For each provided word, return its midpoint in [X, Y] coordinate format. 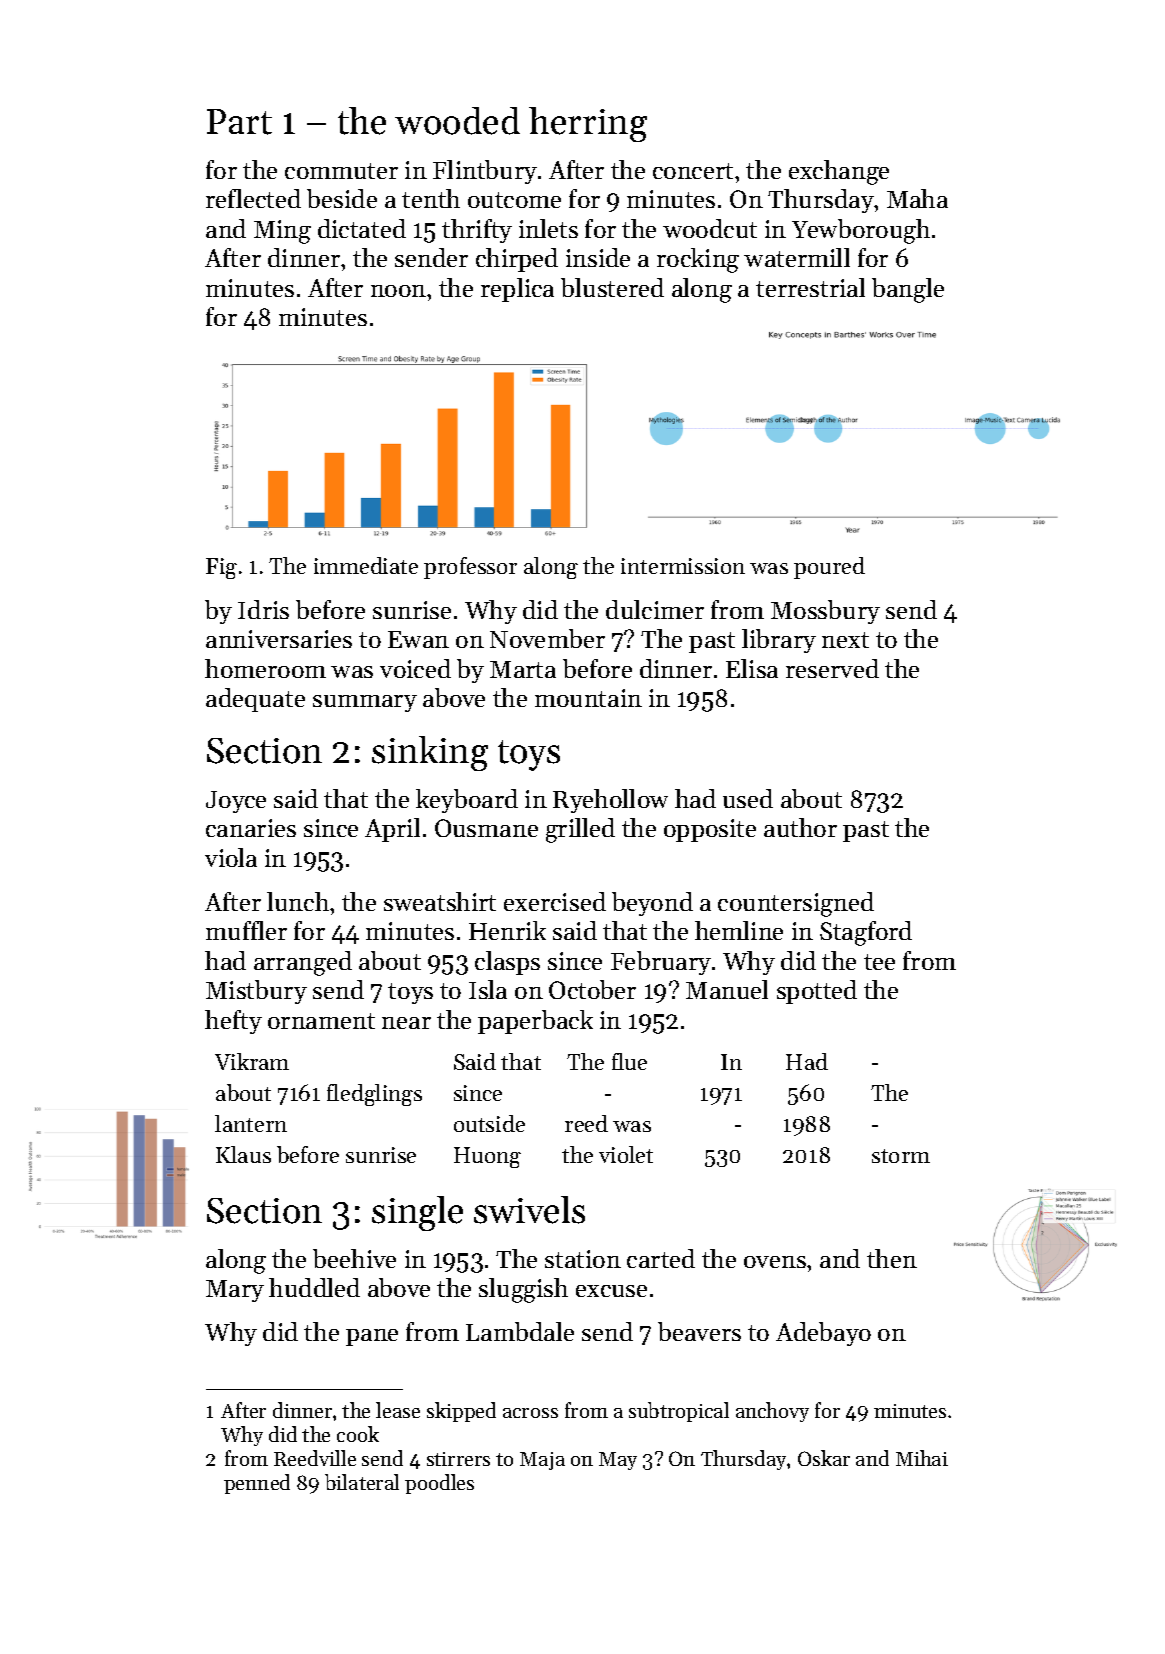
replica [517, 290]
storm [901, 1156]
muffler [246, 930]
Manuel [727, 989]
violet [626, 1154]
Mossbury [825, 612]
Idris [263, 609]
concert [693, 171]
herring [588, 124]
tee [879, 962]
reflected [253, 198]
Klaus [243, 1154]
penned [257, 1484]
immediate [366, 565]
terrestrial [810, 287]
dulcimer [655, 609]
